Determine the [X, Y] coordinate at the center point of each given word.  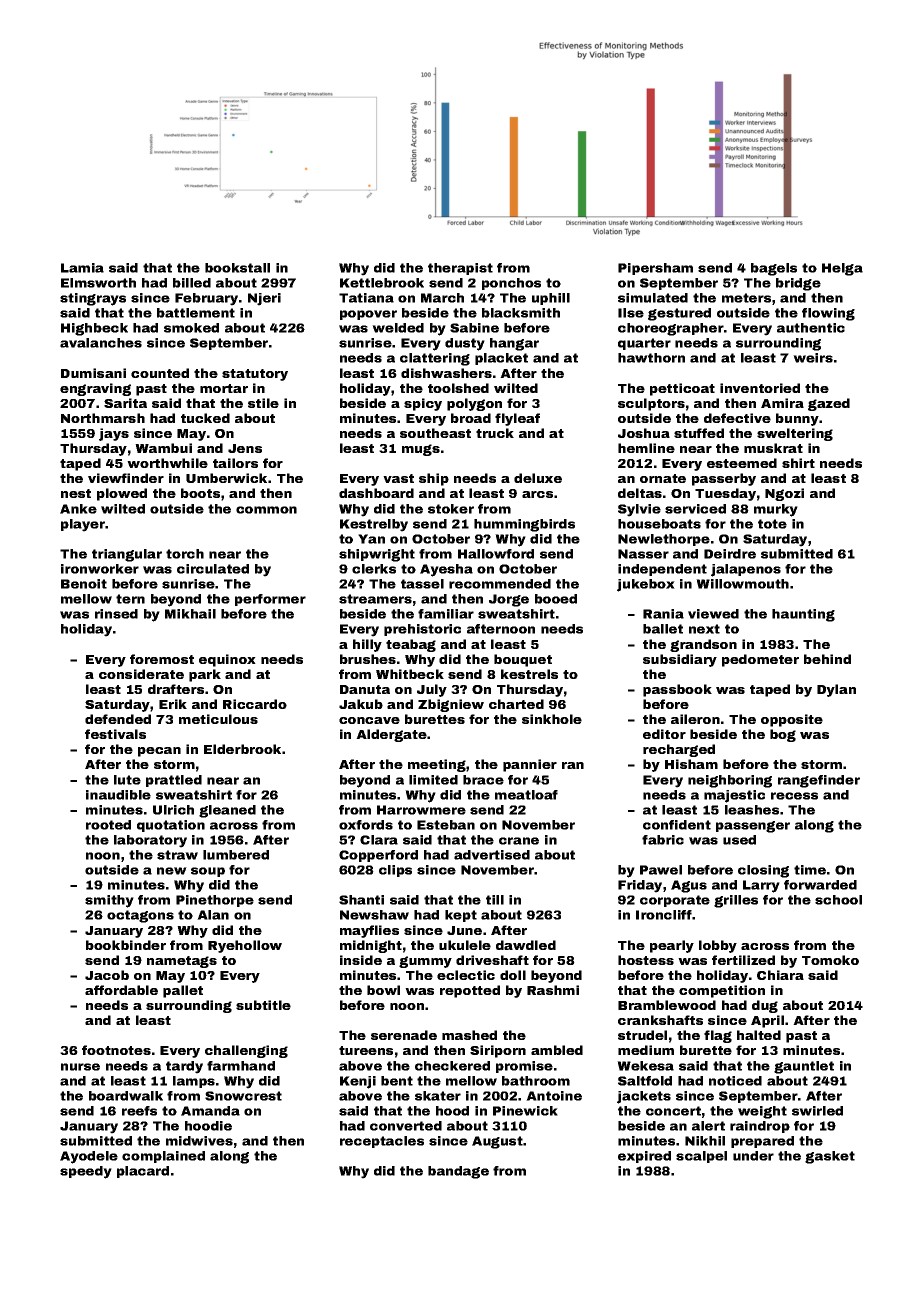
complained [163, 1157]
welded [398, 328]
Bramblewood [667, 1005]
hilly [367, 645]
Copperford [378, 856]
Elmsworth [98, 283]
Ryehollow [245, 946]
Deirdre [730, 554]
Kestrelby [374, 525]
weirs [813, 358]
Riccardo [255, 704]
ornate [663, 478]
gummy [425, 962]
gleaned [227, 811]
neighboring [730, 781]
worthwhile [167, 463]
